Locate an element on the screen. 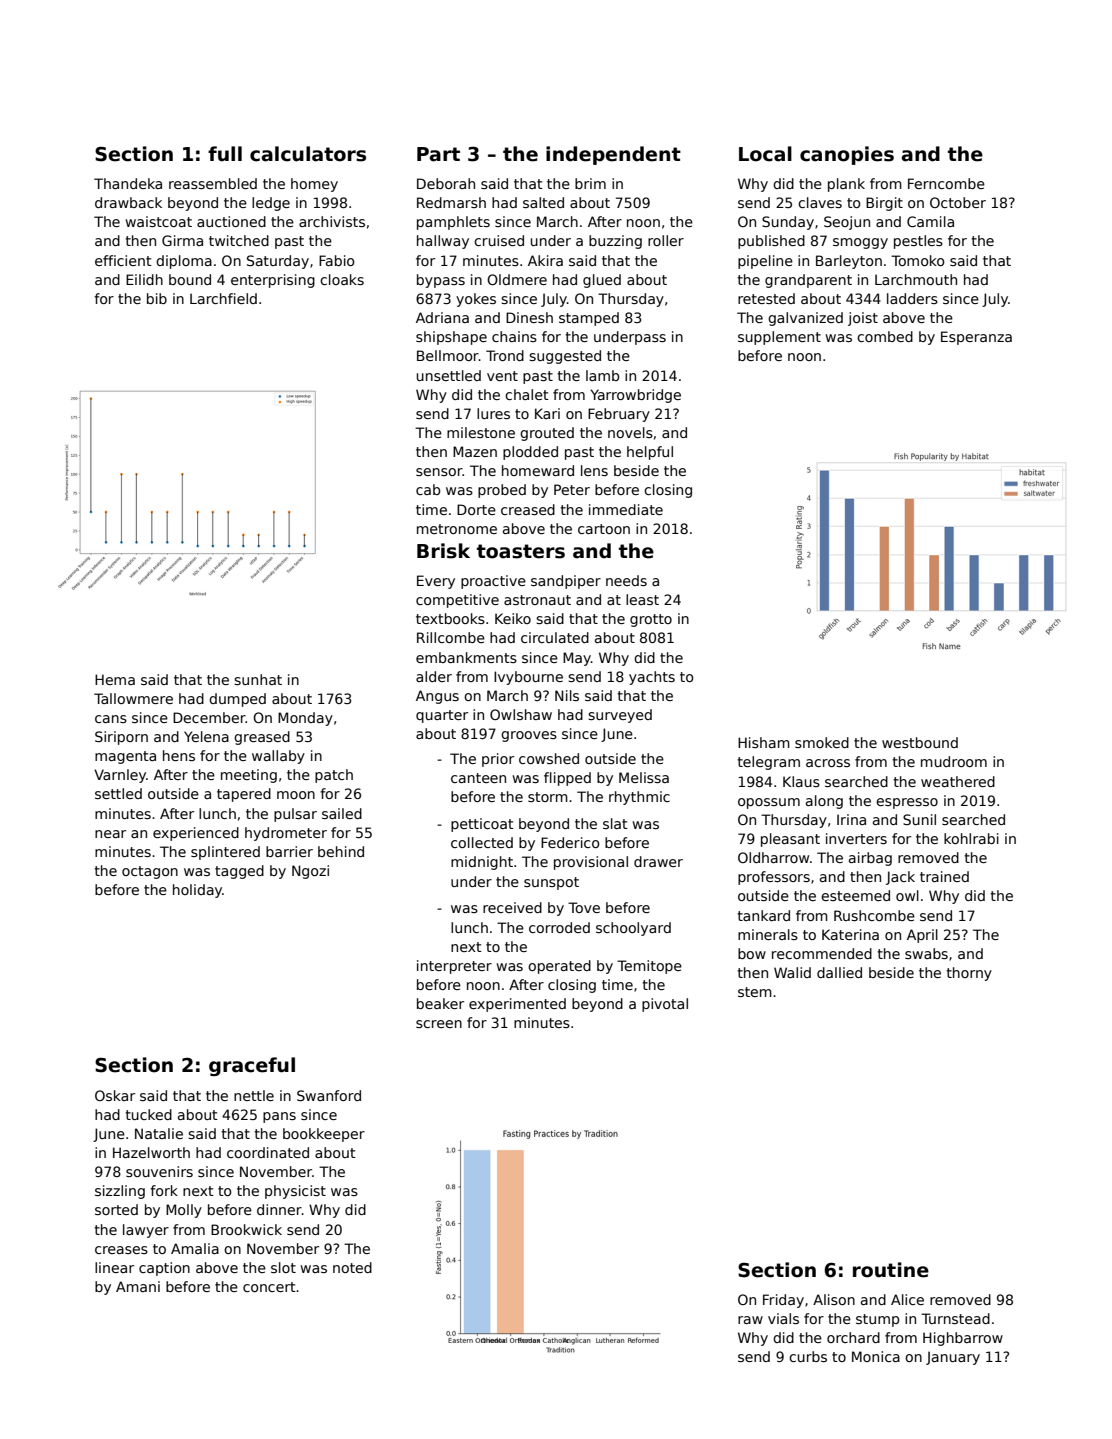 Image resolution: width=1112 pixels, height=1439 pixels. helpful is located at coordinates (650, 453).
